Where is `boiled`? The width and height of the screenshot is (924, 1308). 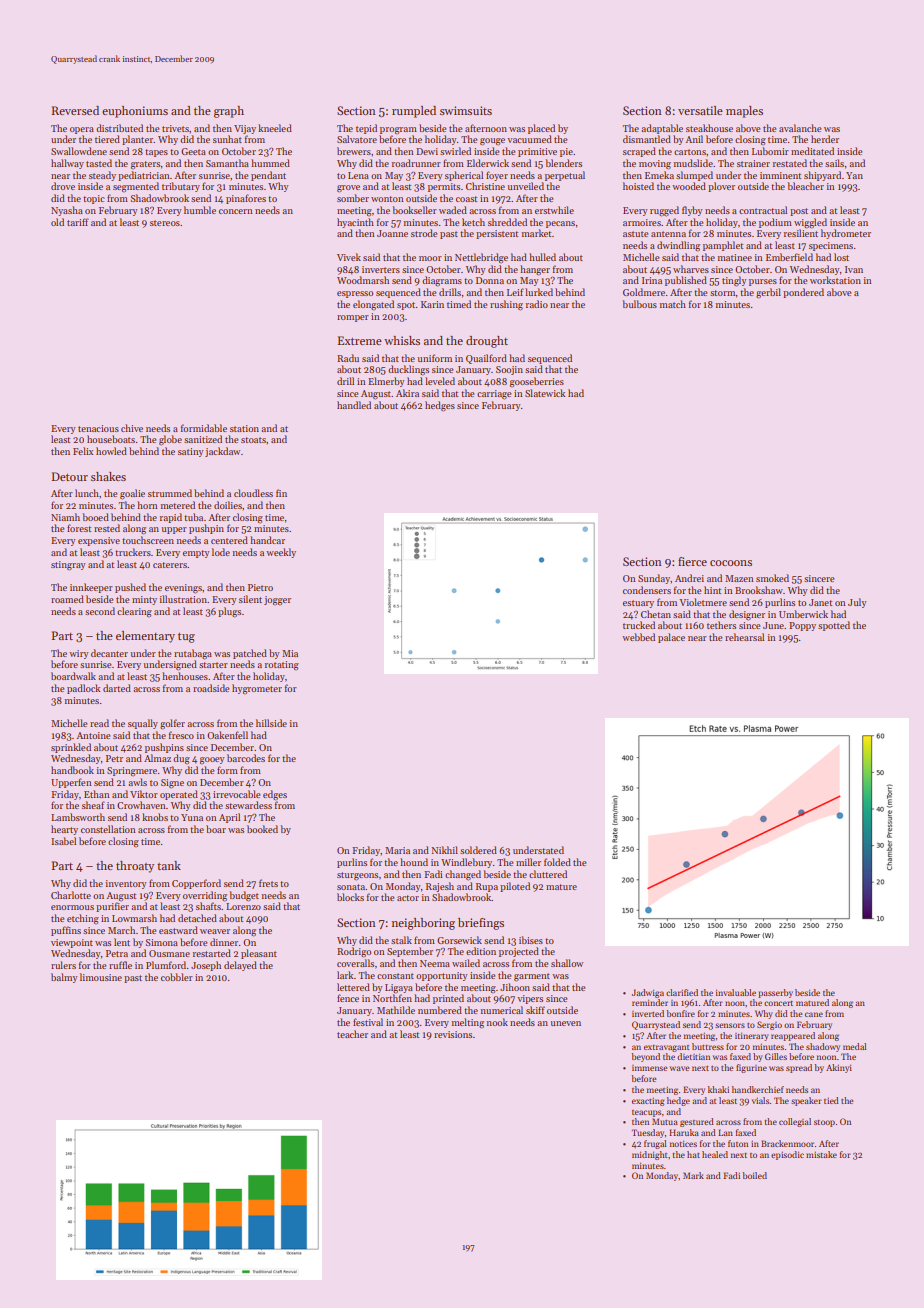
boiled is located at coordinates (755, 1175).
